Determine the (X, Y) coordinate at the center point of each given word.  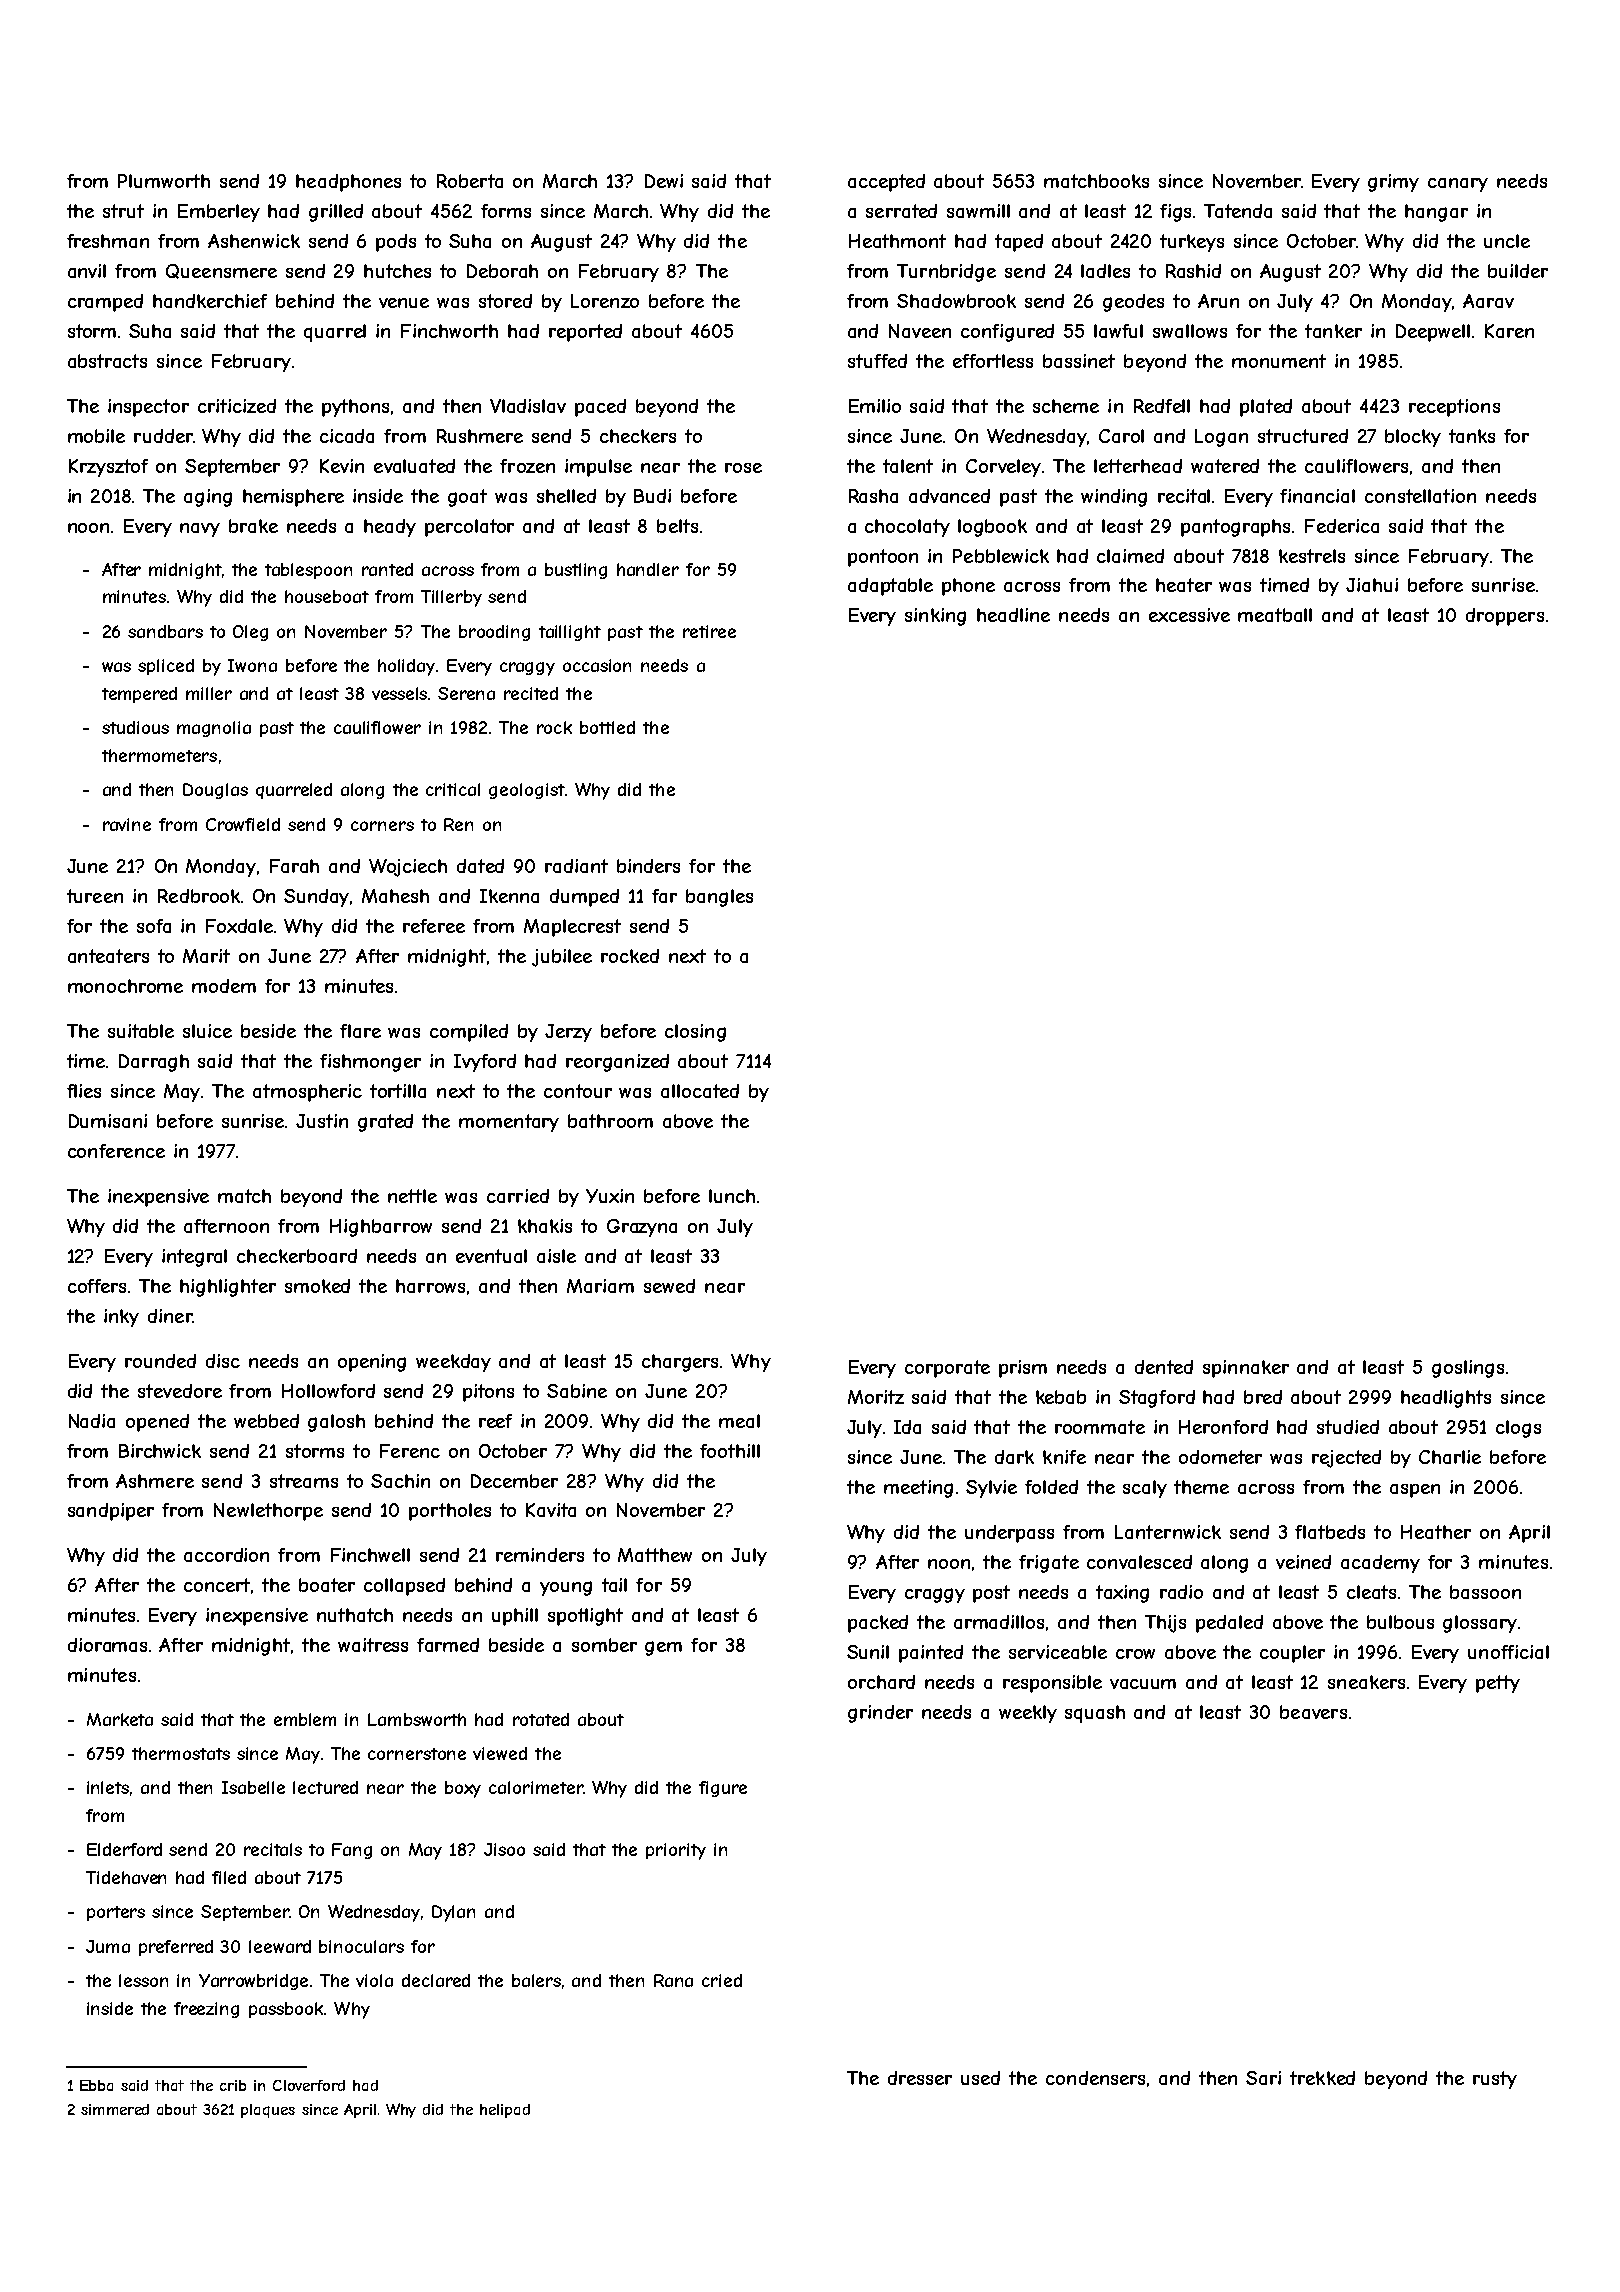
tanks (1472, 436)
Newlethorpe (268, 1512)
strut (123, 211)
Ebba (96, 2085)
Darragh (154, 1063)
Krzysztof (108, 468)
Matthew (655, 1555)
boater (327, 1585)
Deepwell (1433, 333)
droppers (1505, 617)
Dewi (664, 181)
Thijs (1165, 1624)
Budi (652, 496)
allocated (700, 1091)
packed (878, 1624)
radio (1181, 1592)
